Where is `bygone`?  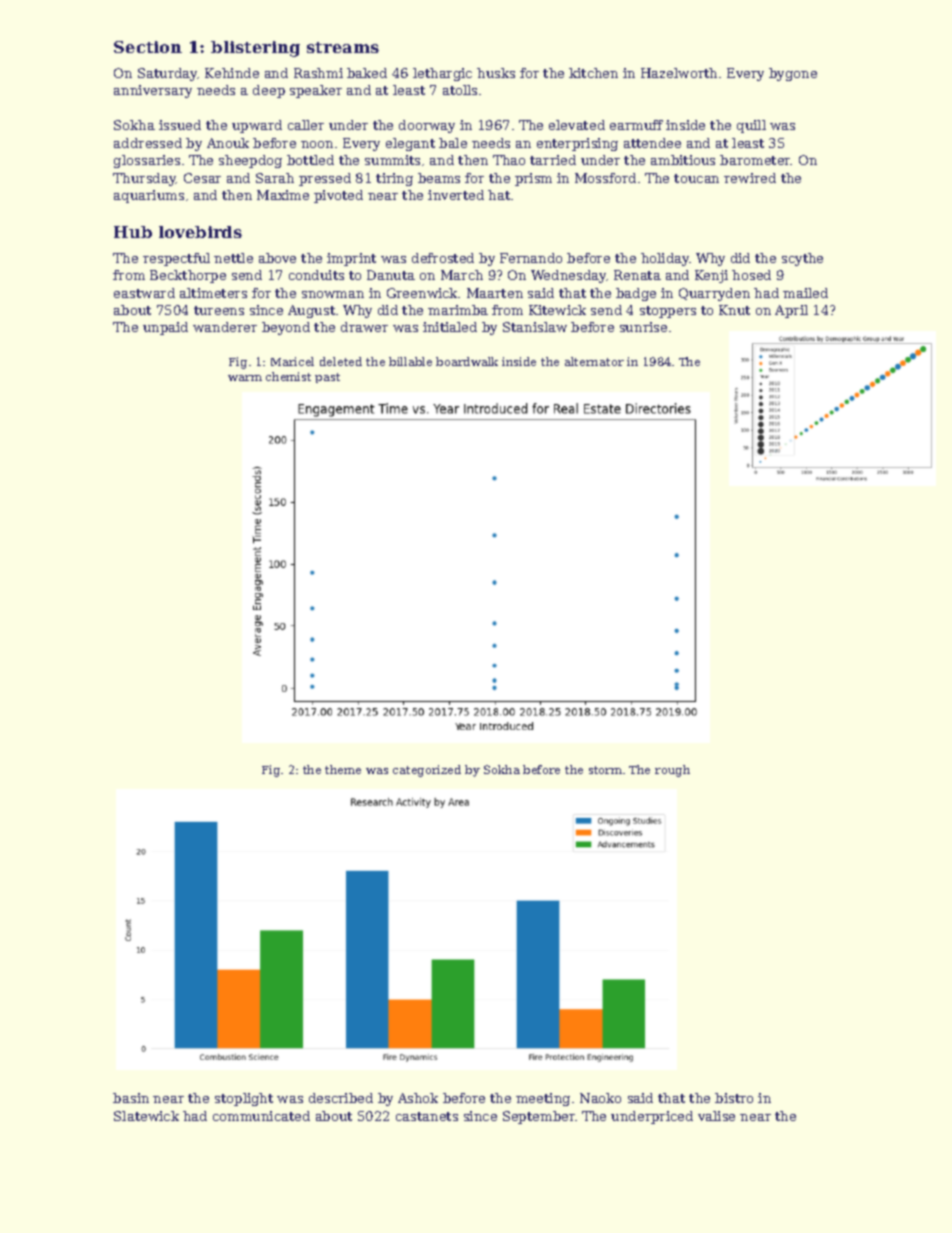 bygone is located at coordinates (793, 74).
